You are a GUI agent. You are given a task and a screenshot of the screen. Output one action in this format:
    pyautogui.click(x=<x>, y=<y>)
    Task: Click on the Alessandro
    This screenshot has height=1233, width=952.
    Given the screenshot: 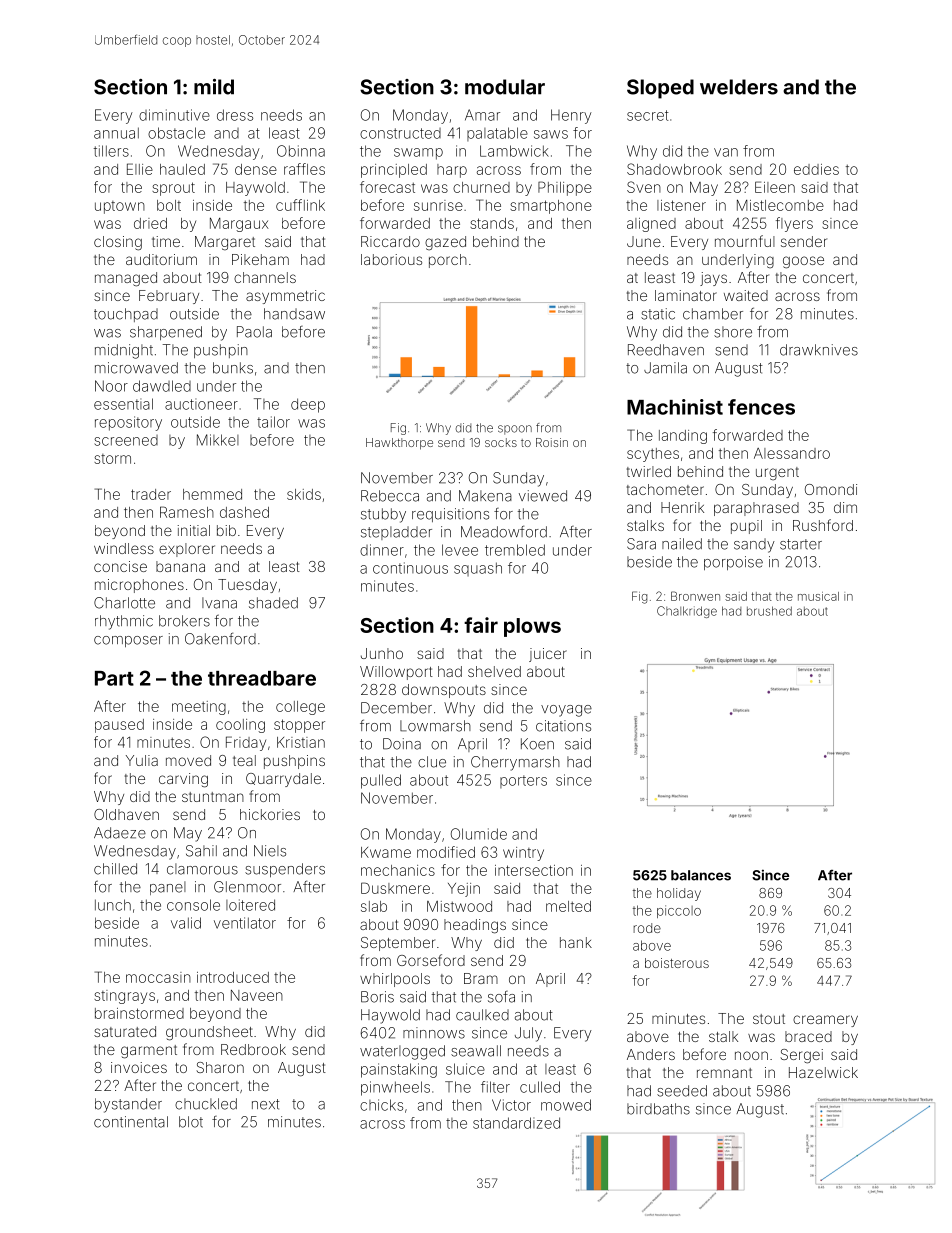 What is the action you would take?
    pyautogui.click(x=792, y=453)
